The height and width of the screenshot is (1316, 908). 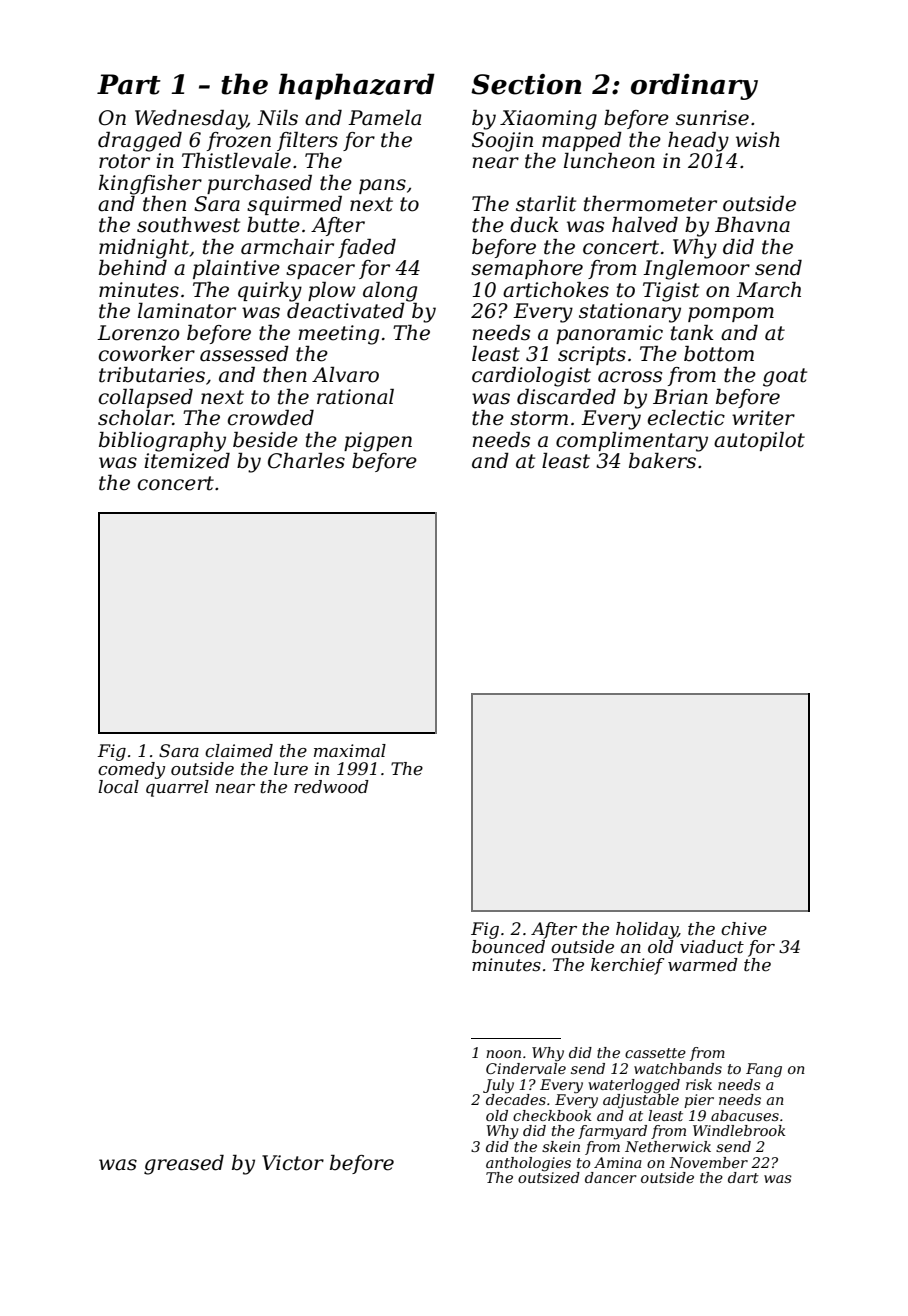 What do you see at coordinates (331, 786) in the screenshot?
I see `redwood` at bounding box center [331, 786].
